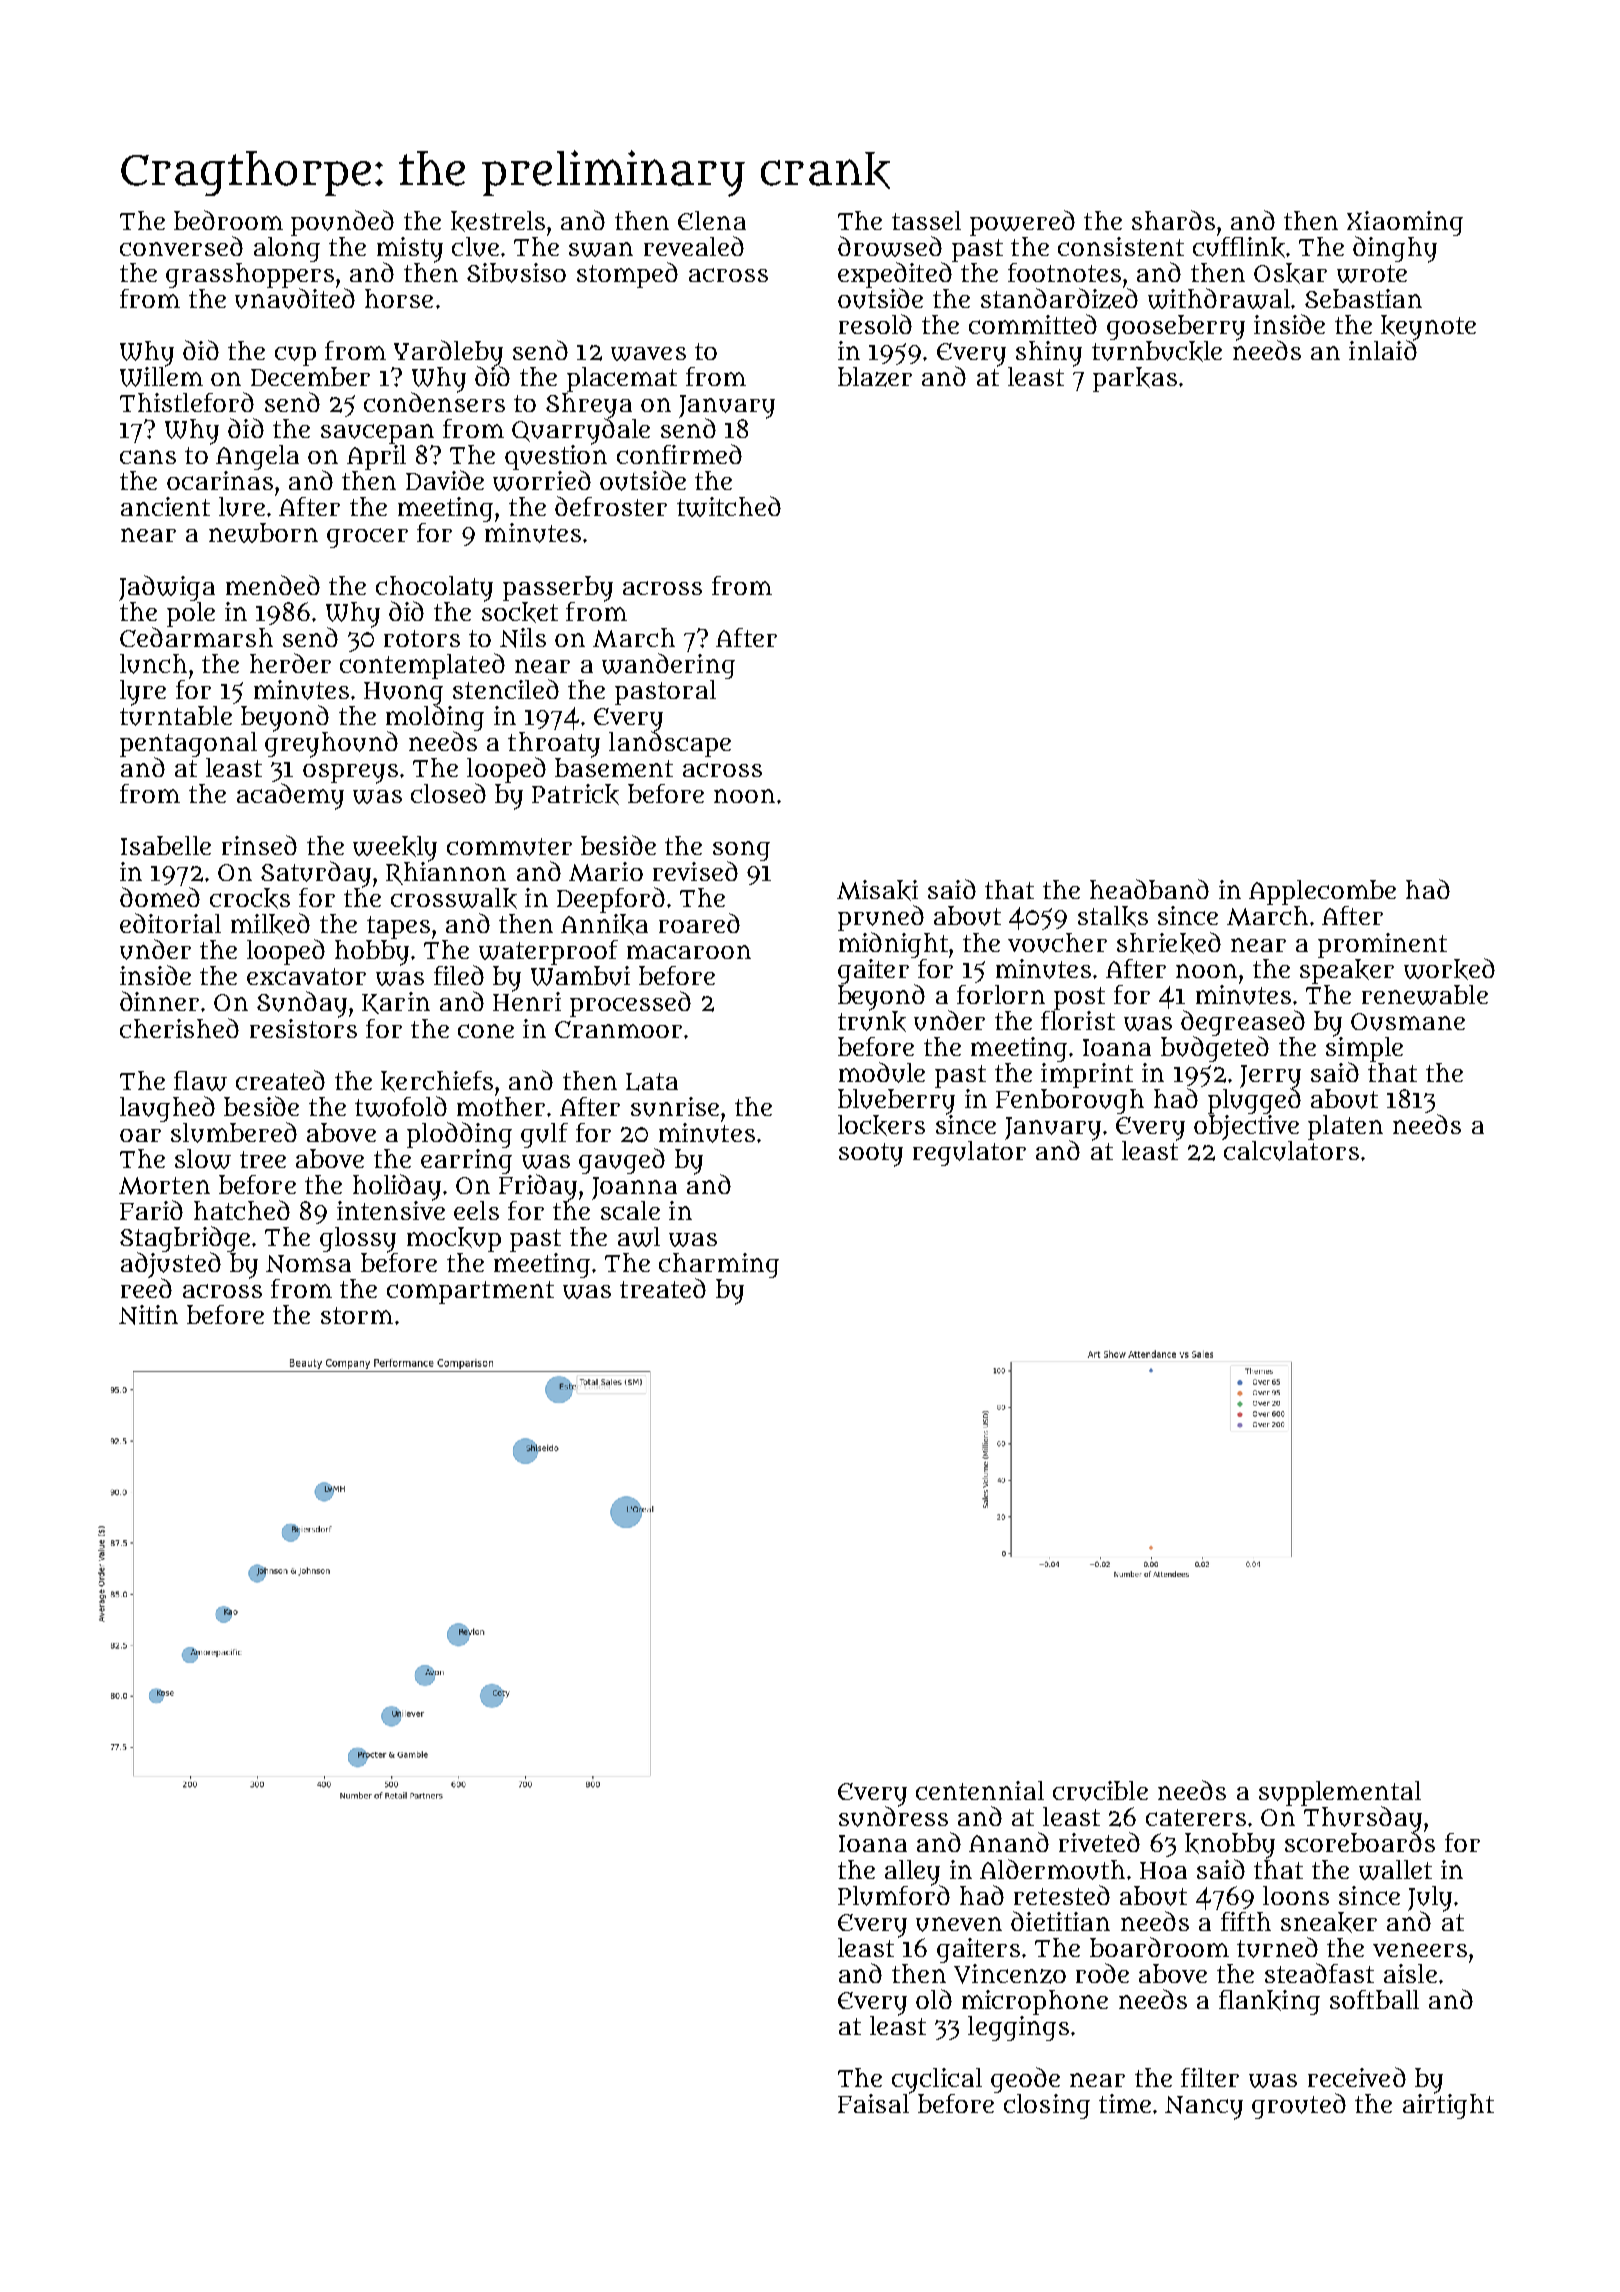  What do you see at coordinates (1408, 1022) in the image?
I see `Ousmane` at bounding box center [1408, 1022].
